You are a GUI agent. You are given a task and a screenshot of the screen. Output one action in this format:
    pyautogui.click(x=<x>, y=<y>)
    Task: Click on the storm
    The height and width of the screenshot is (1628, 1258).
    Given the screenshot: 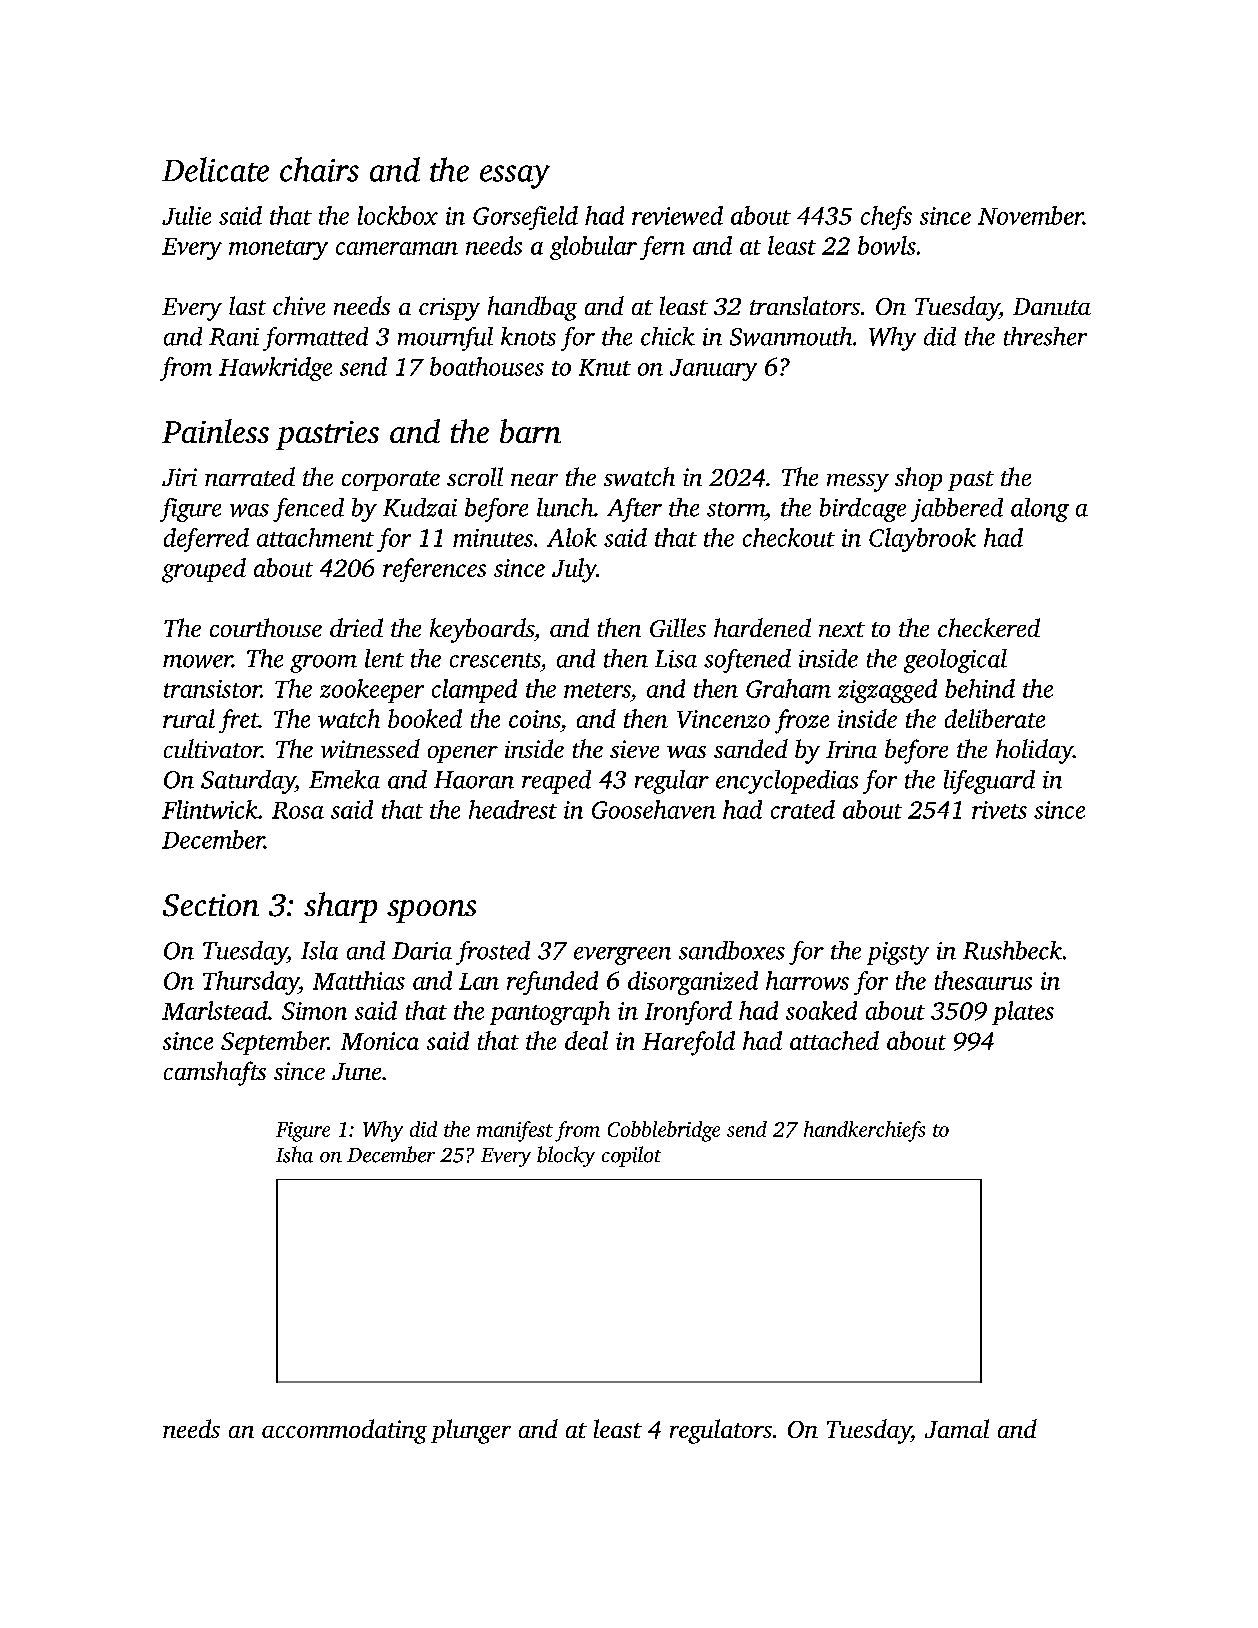 What is the action you would take?
    pyautogui.click(x=736, y=509)
